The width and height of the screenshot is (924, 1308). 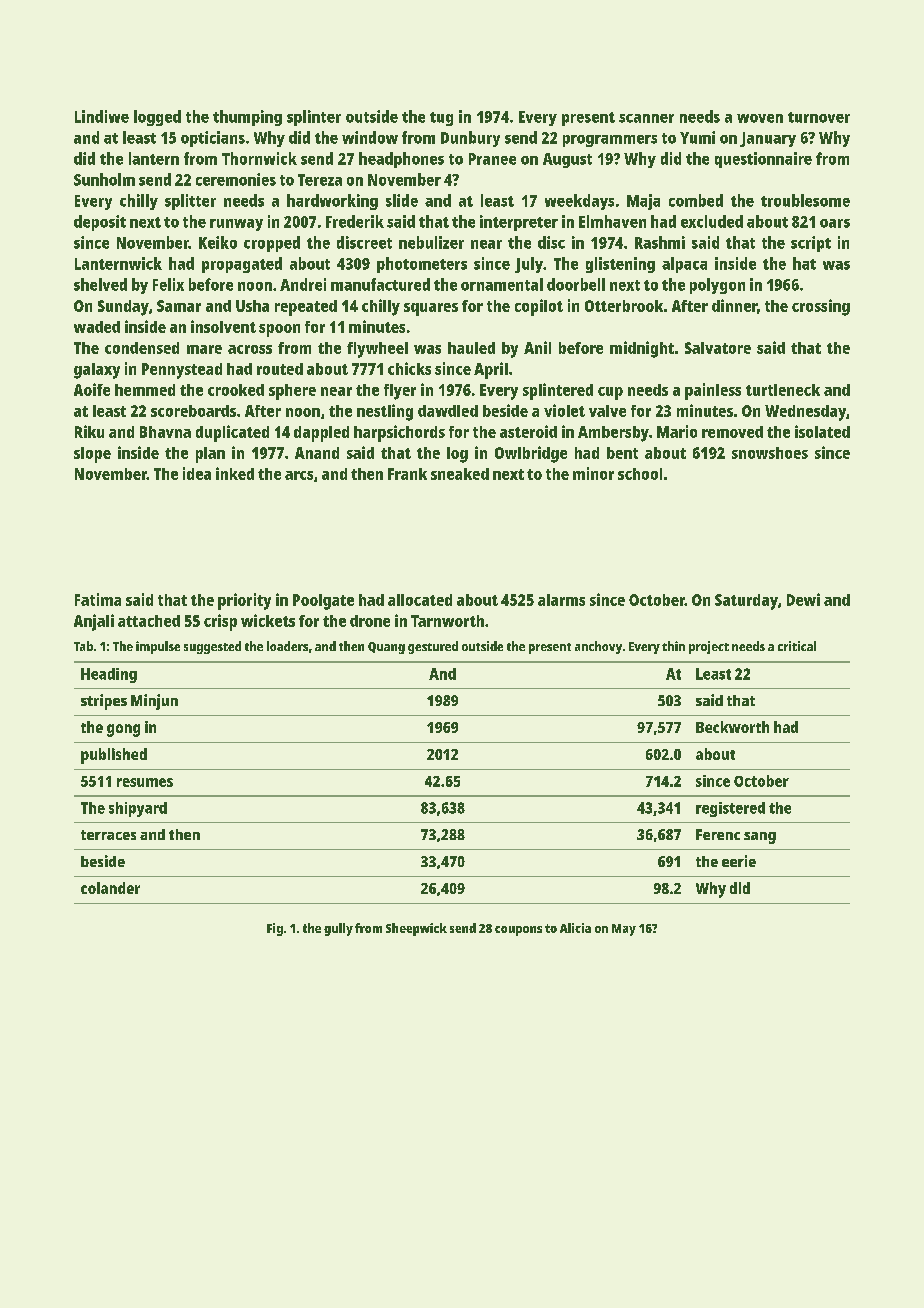 What do you see at coordinates (416, 929) in the screenshot?
I see `Sheepwick` at bounding box center [416, 929].
